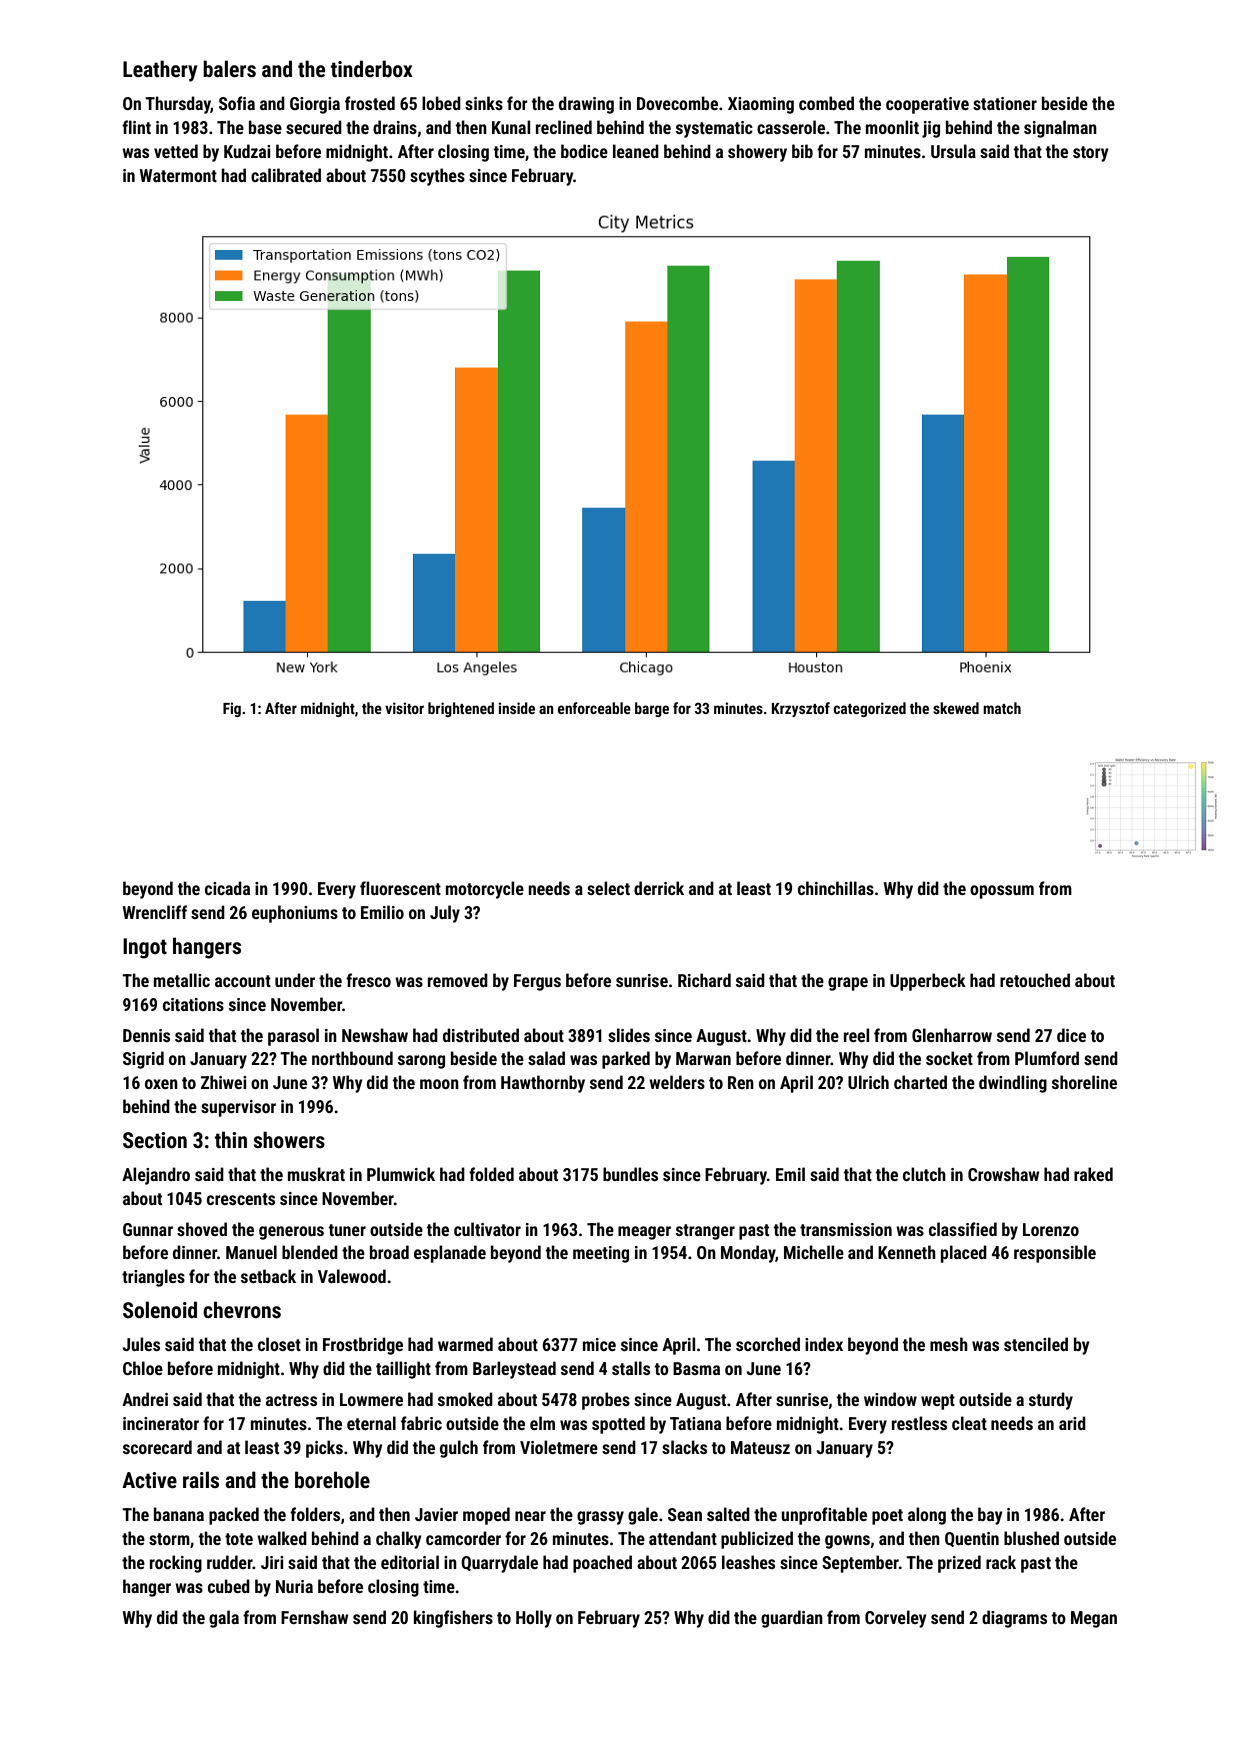  What do you see at coordinates (516, 708) in the screenshot?
I see `inside` at bounding box center [516, 708].
